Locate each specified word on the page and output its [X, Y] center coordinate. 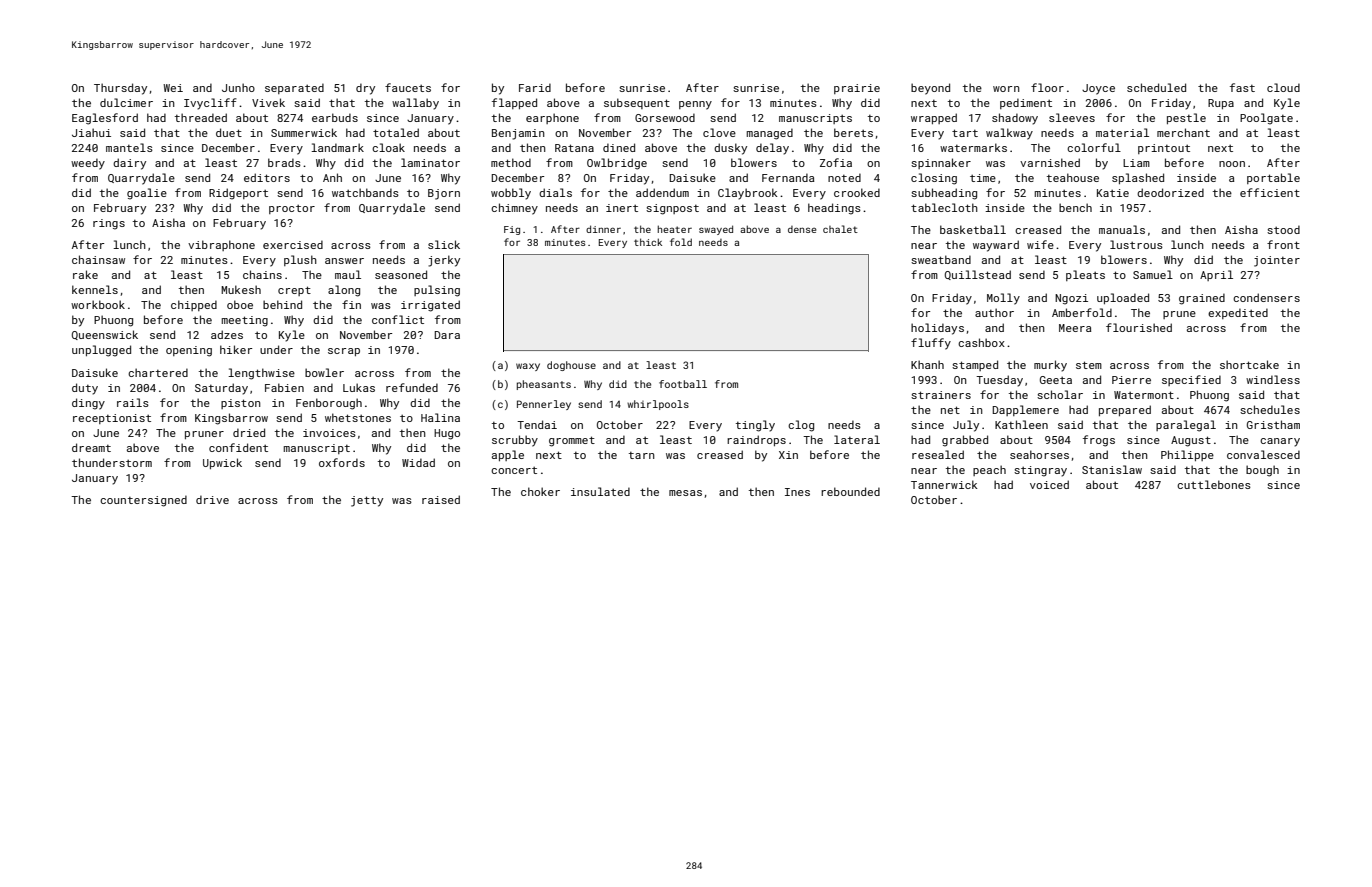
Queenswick [105, 335]
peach [989, 470]
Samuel [1153, 274]
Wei [173, 88]
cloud [1283, 87]
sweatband [941, 259]
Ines [797, 492]
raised [441, 499]
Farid [535, 87]
